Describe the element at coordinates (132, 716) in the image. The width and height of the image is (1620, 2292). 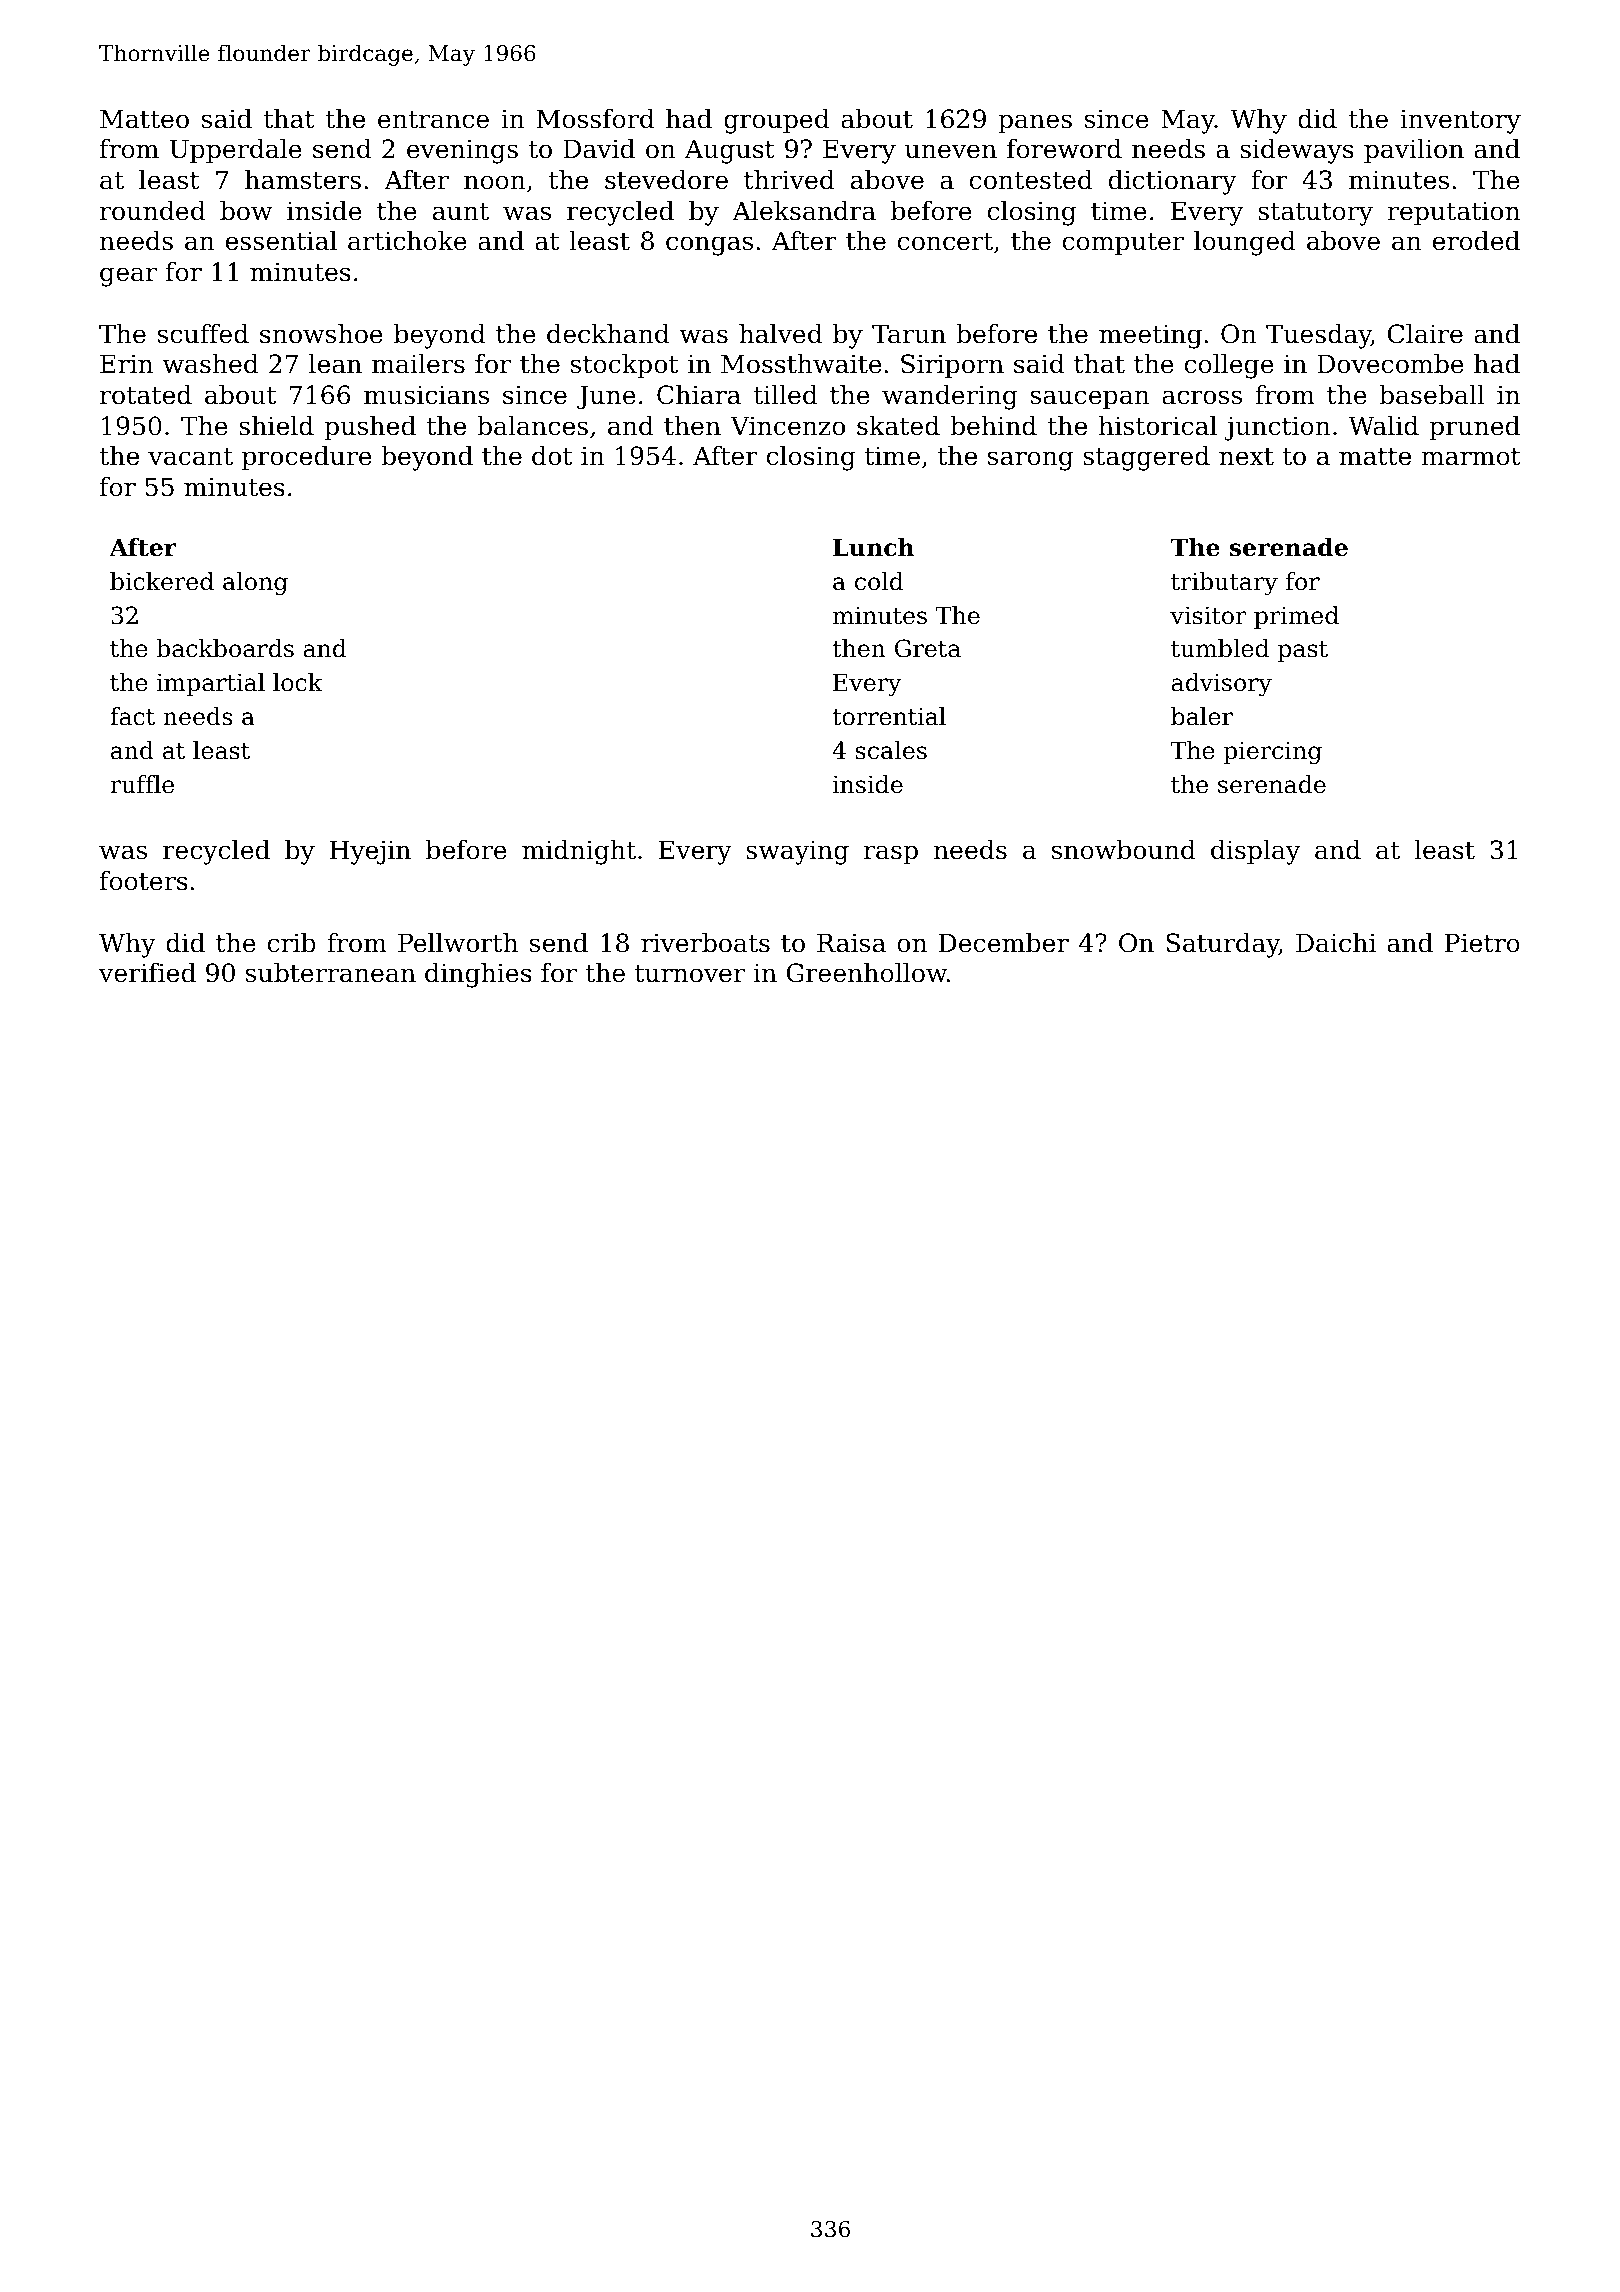
I see `fact` at that location.
